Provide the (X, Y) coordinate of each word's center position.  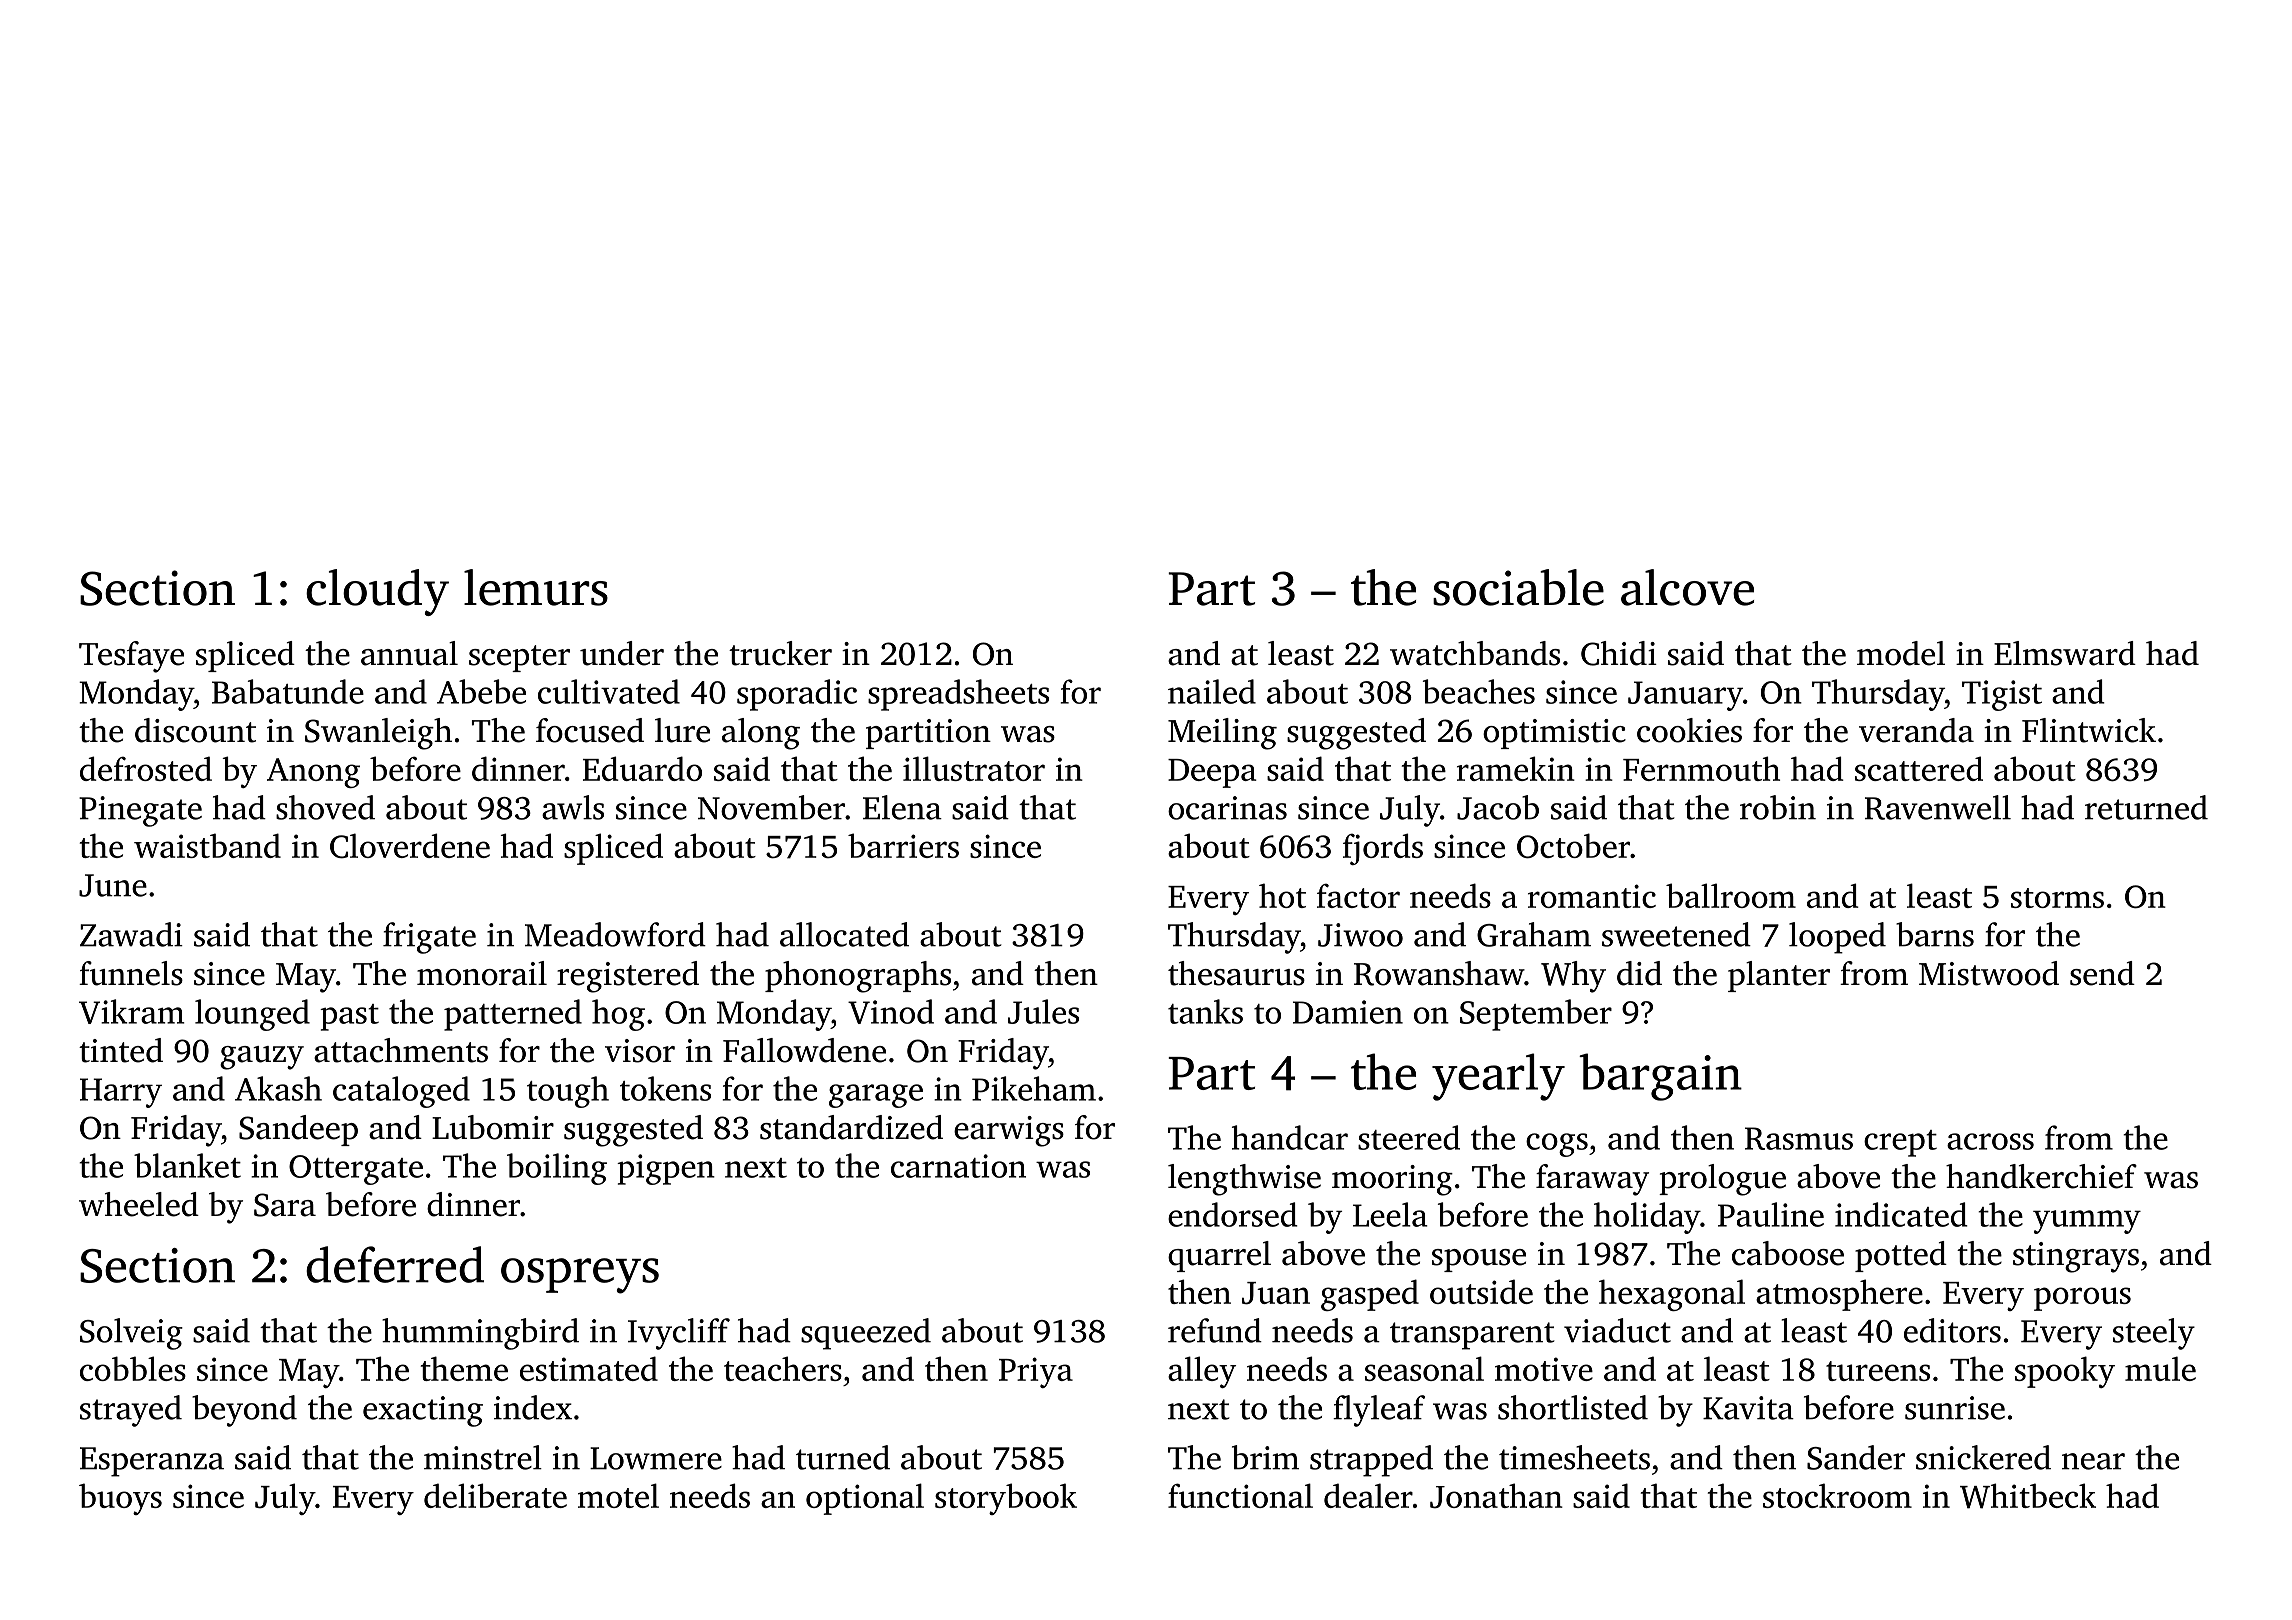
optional (865, 1499)
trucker (780, 653)
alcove (1687, 587)
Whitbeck (2028, 1496)
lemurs (536, 587)
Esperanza (152, 1462)
